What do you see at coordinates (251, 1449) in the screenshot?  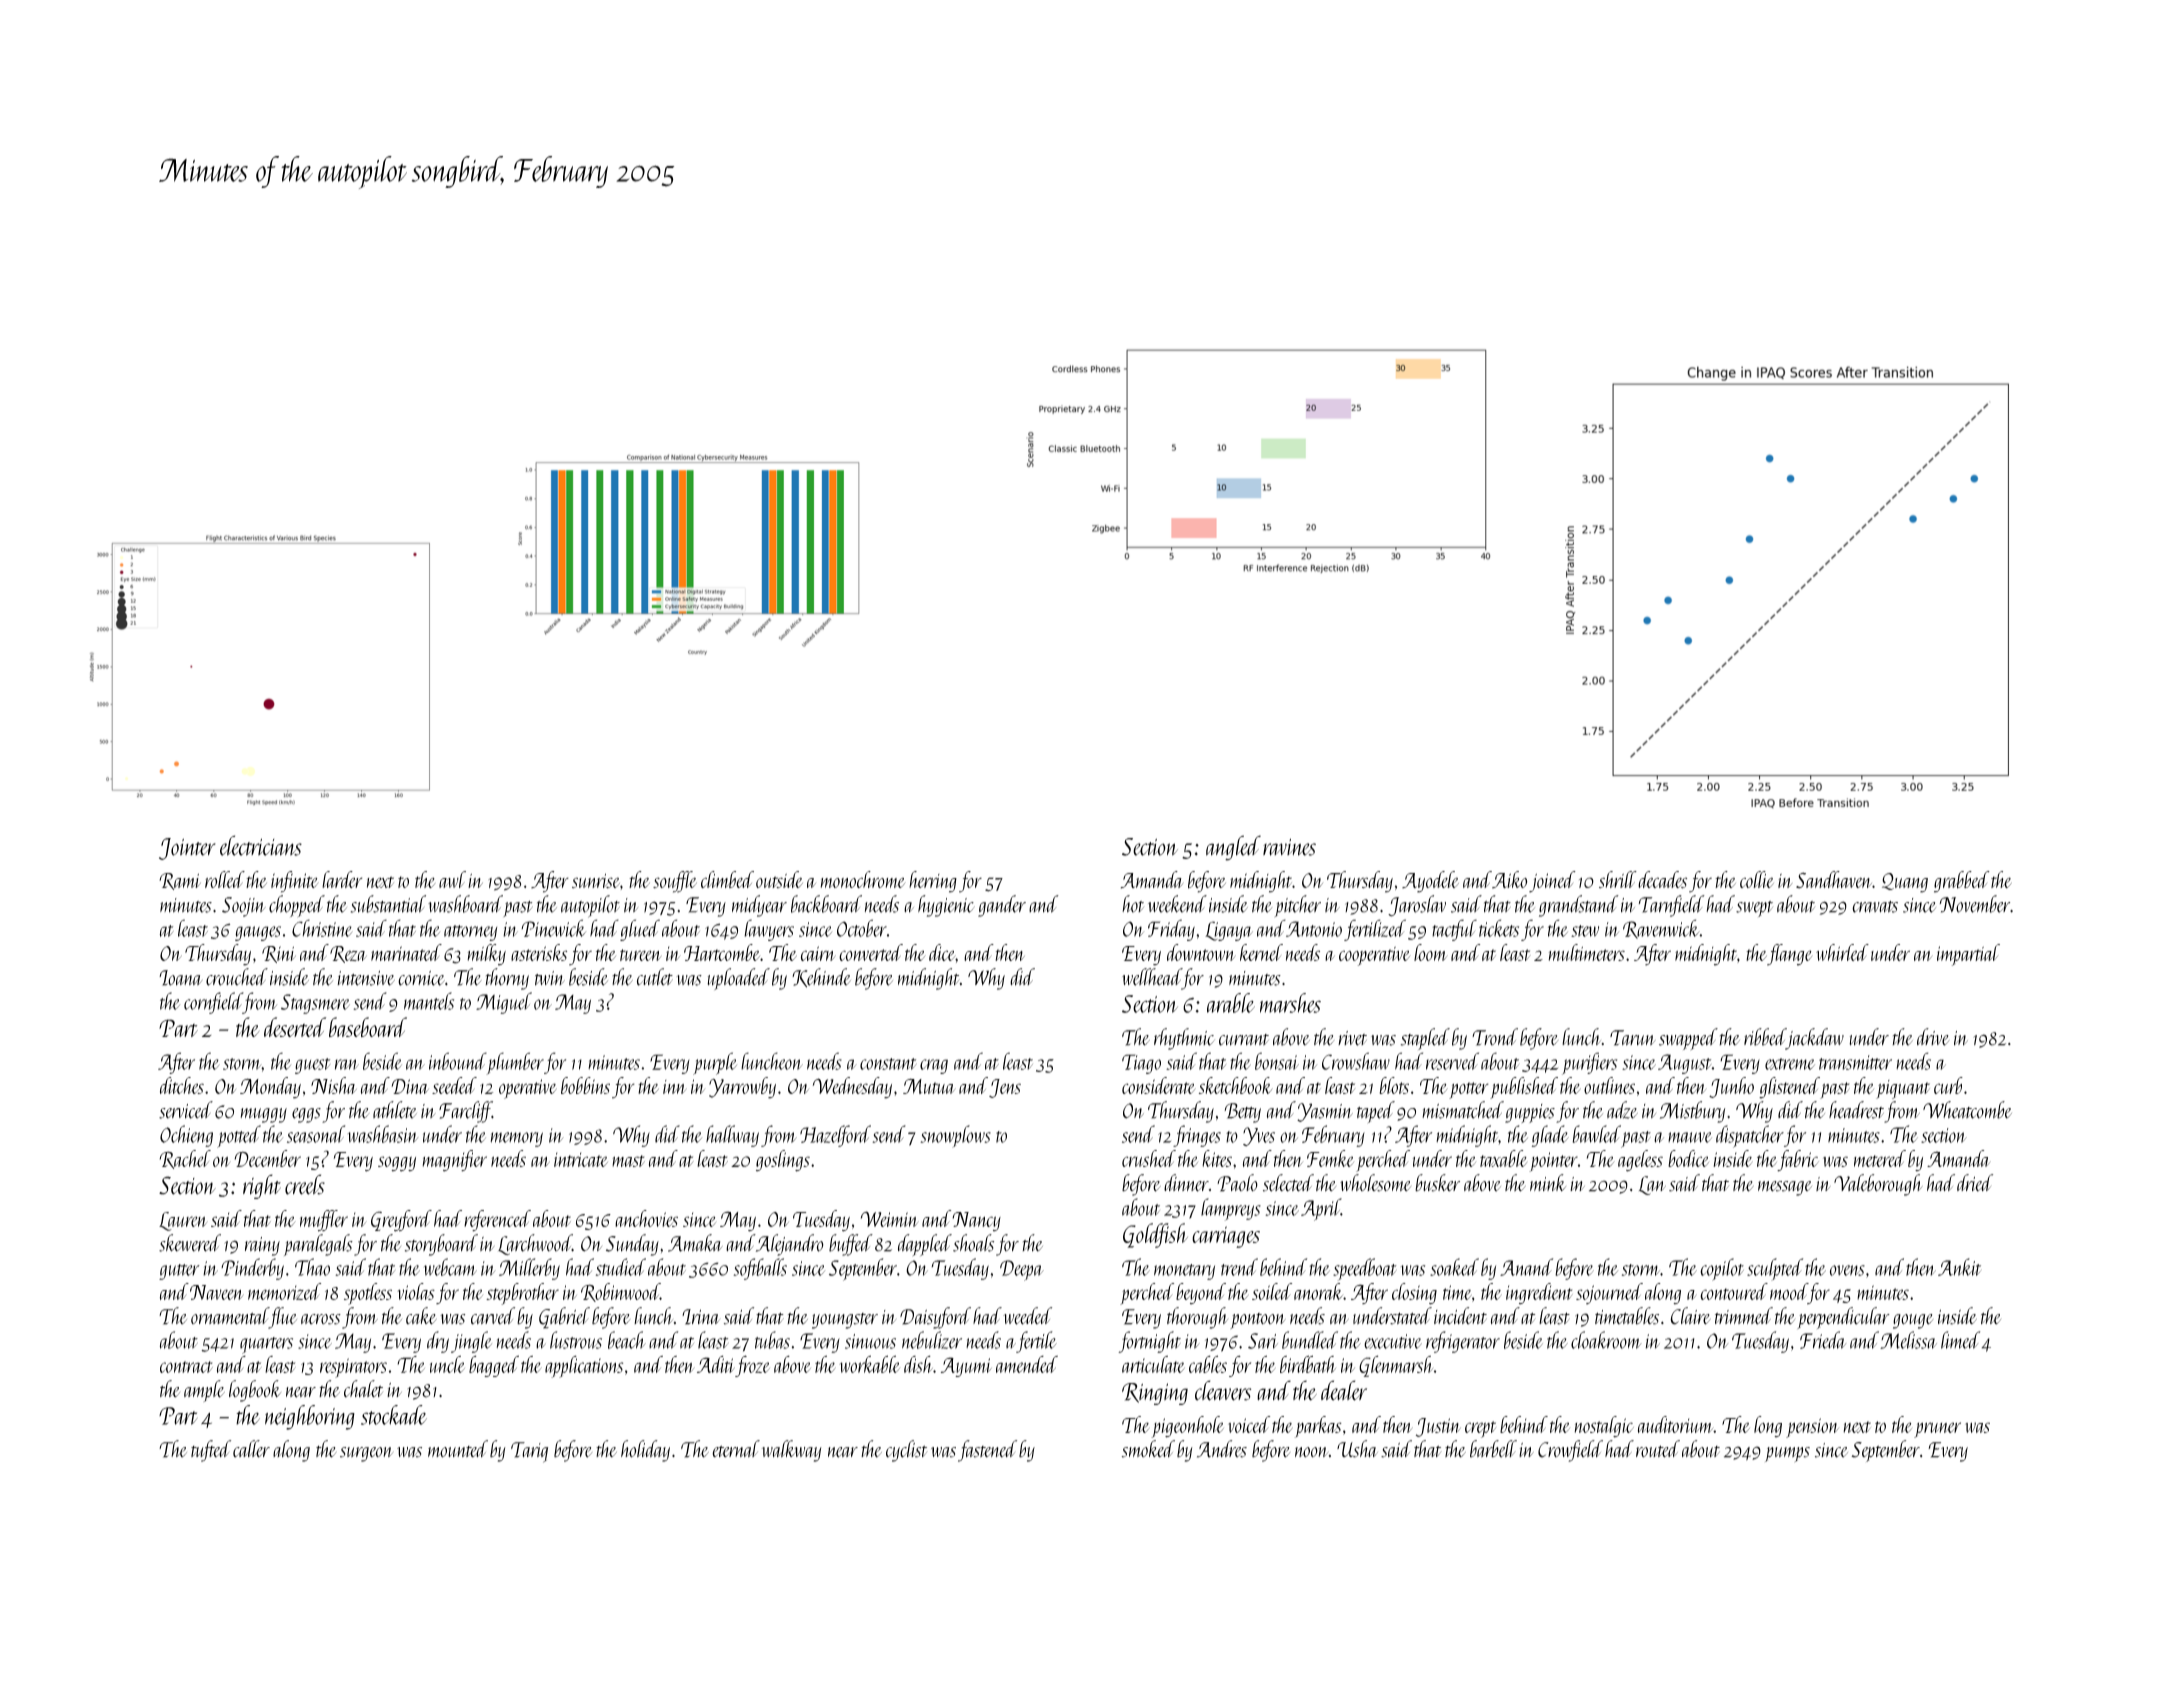 I see `caller` at bounding box center [251, 1449].
